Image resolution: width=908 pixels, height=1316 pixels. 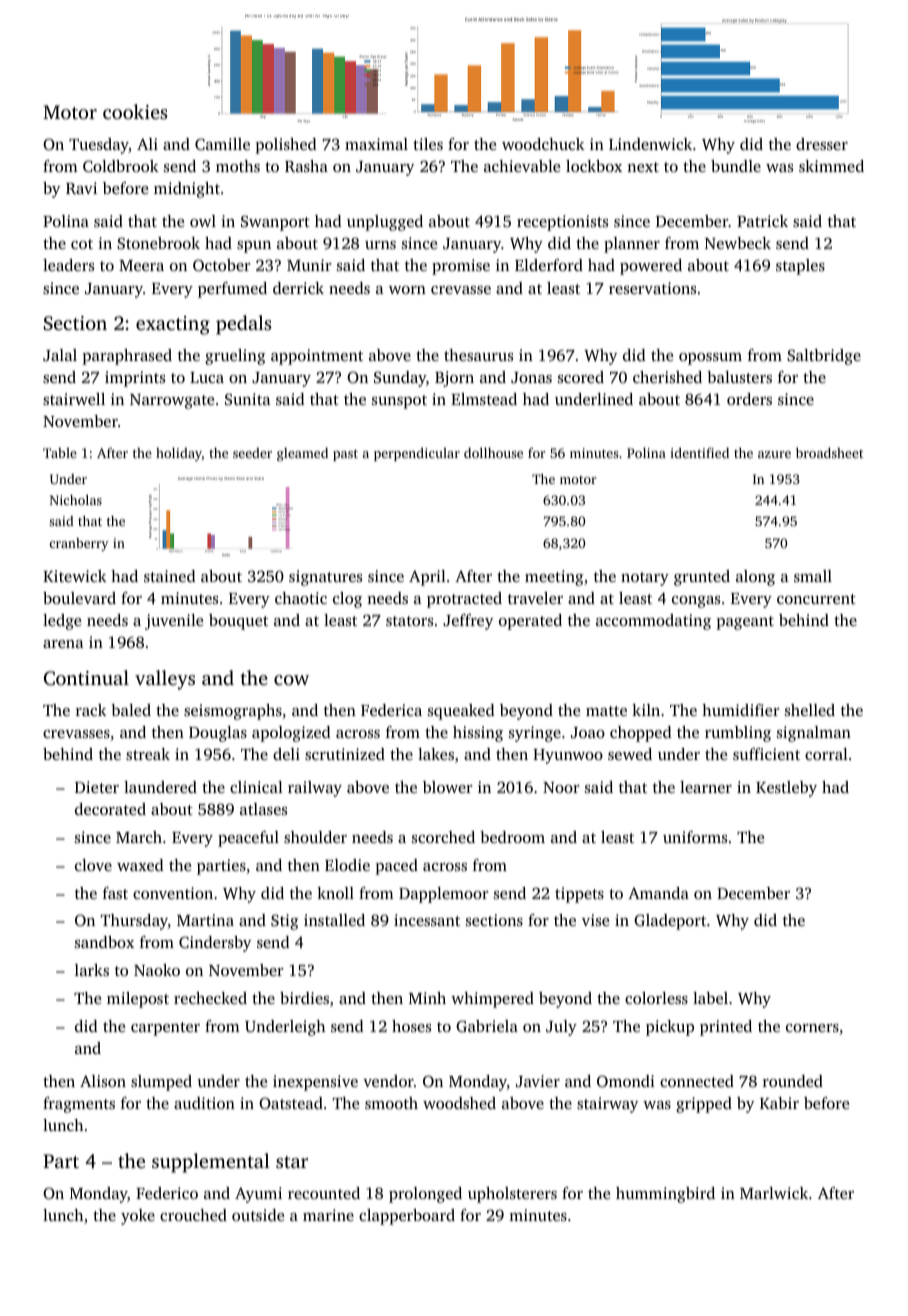 I want to click on hummingbird, so click(x=665, y=1195).
